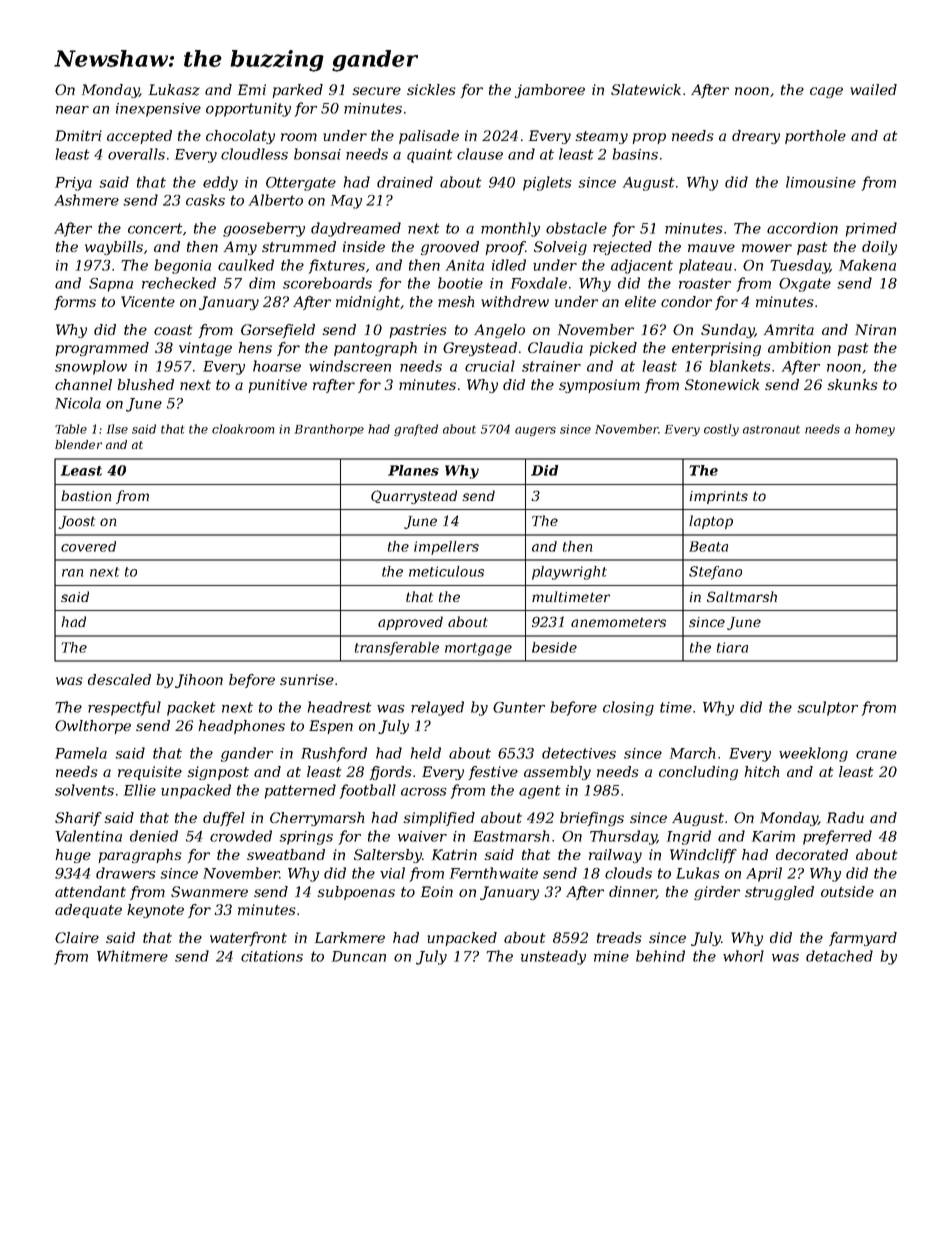  I want to click on plateau, so click(705, 266).
